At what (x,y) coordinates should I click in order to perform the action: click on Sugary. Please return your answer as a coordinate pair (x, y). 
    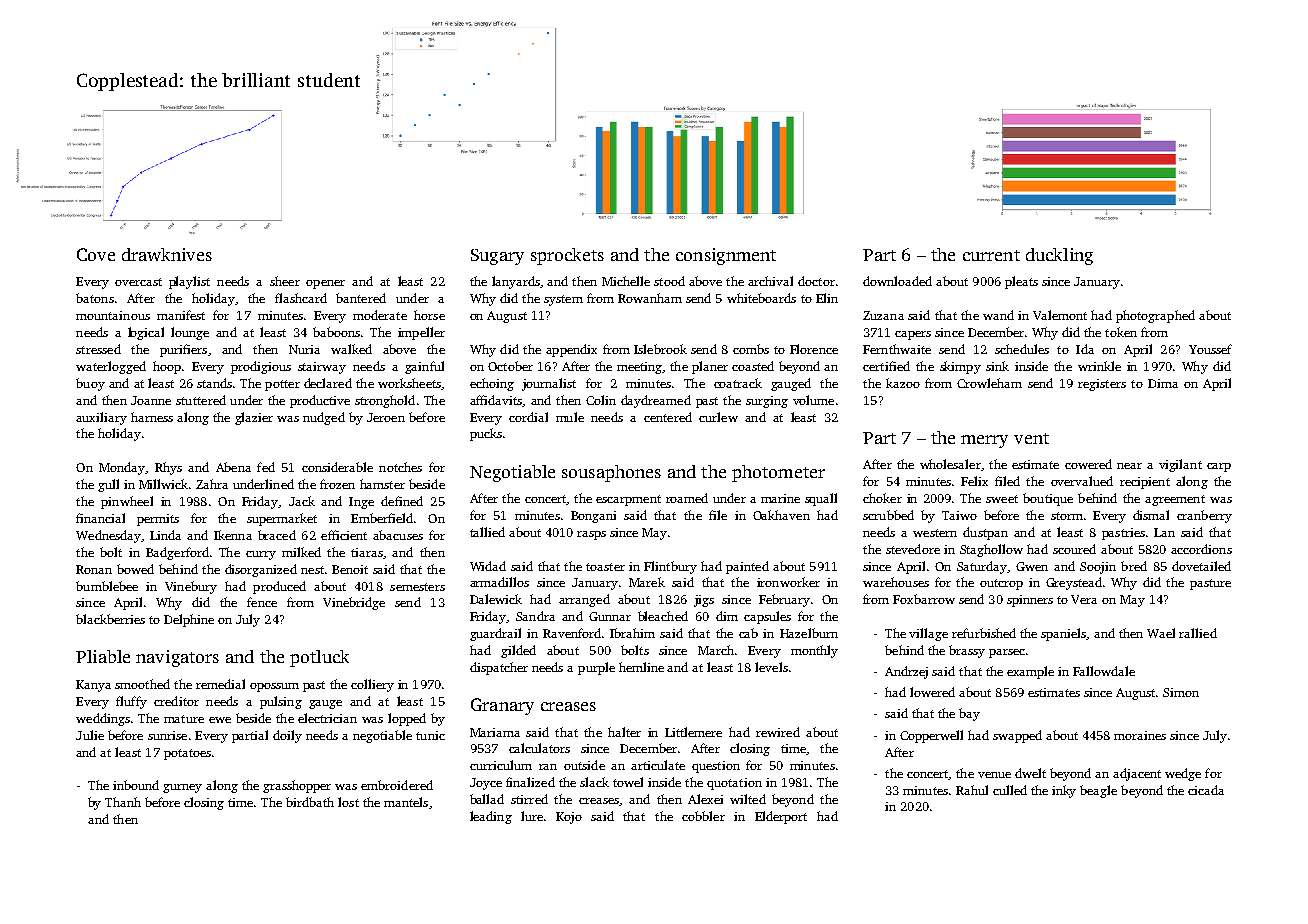
    Looking at the image, I should click on (497, 257).
